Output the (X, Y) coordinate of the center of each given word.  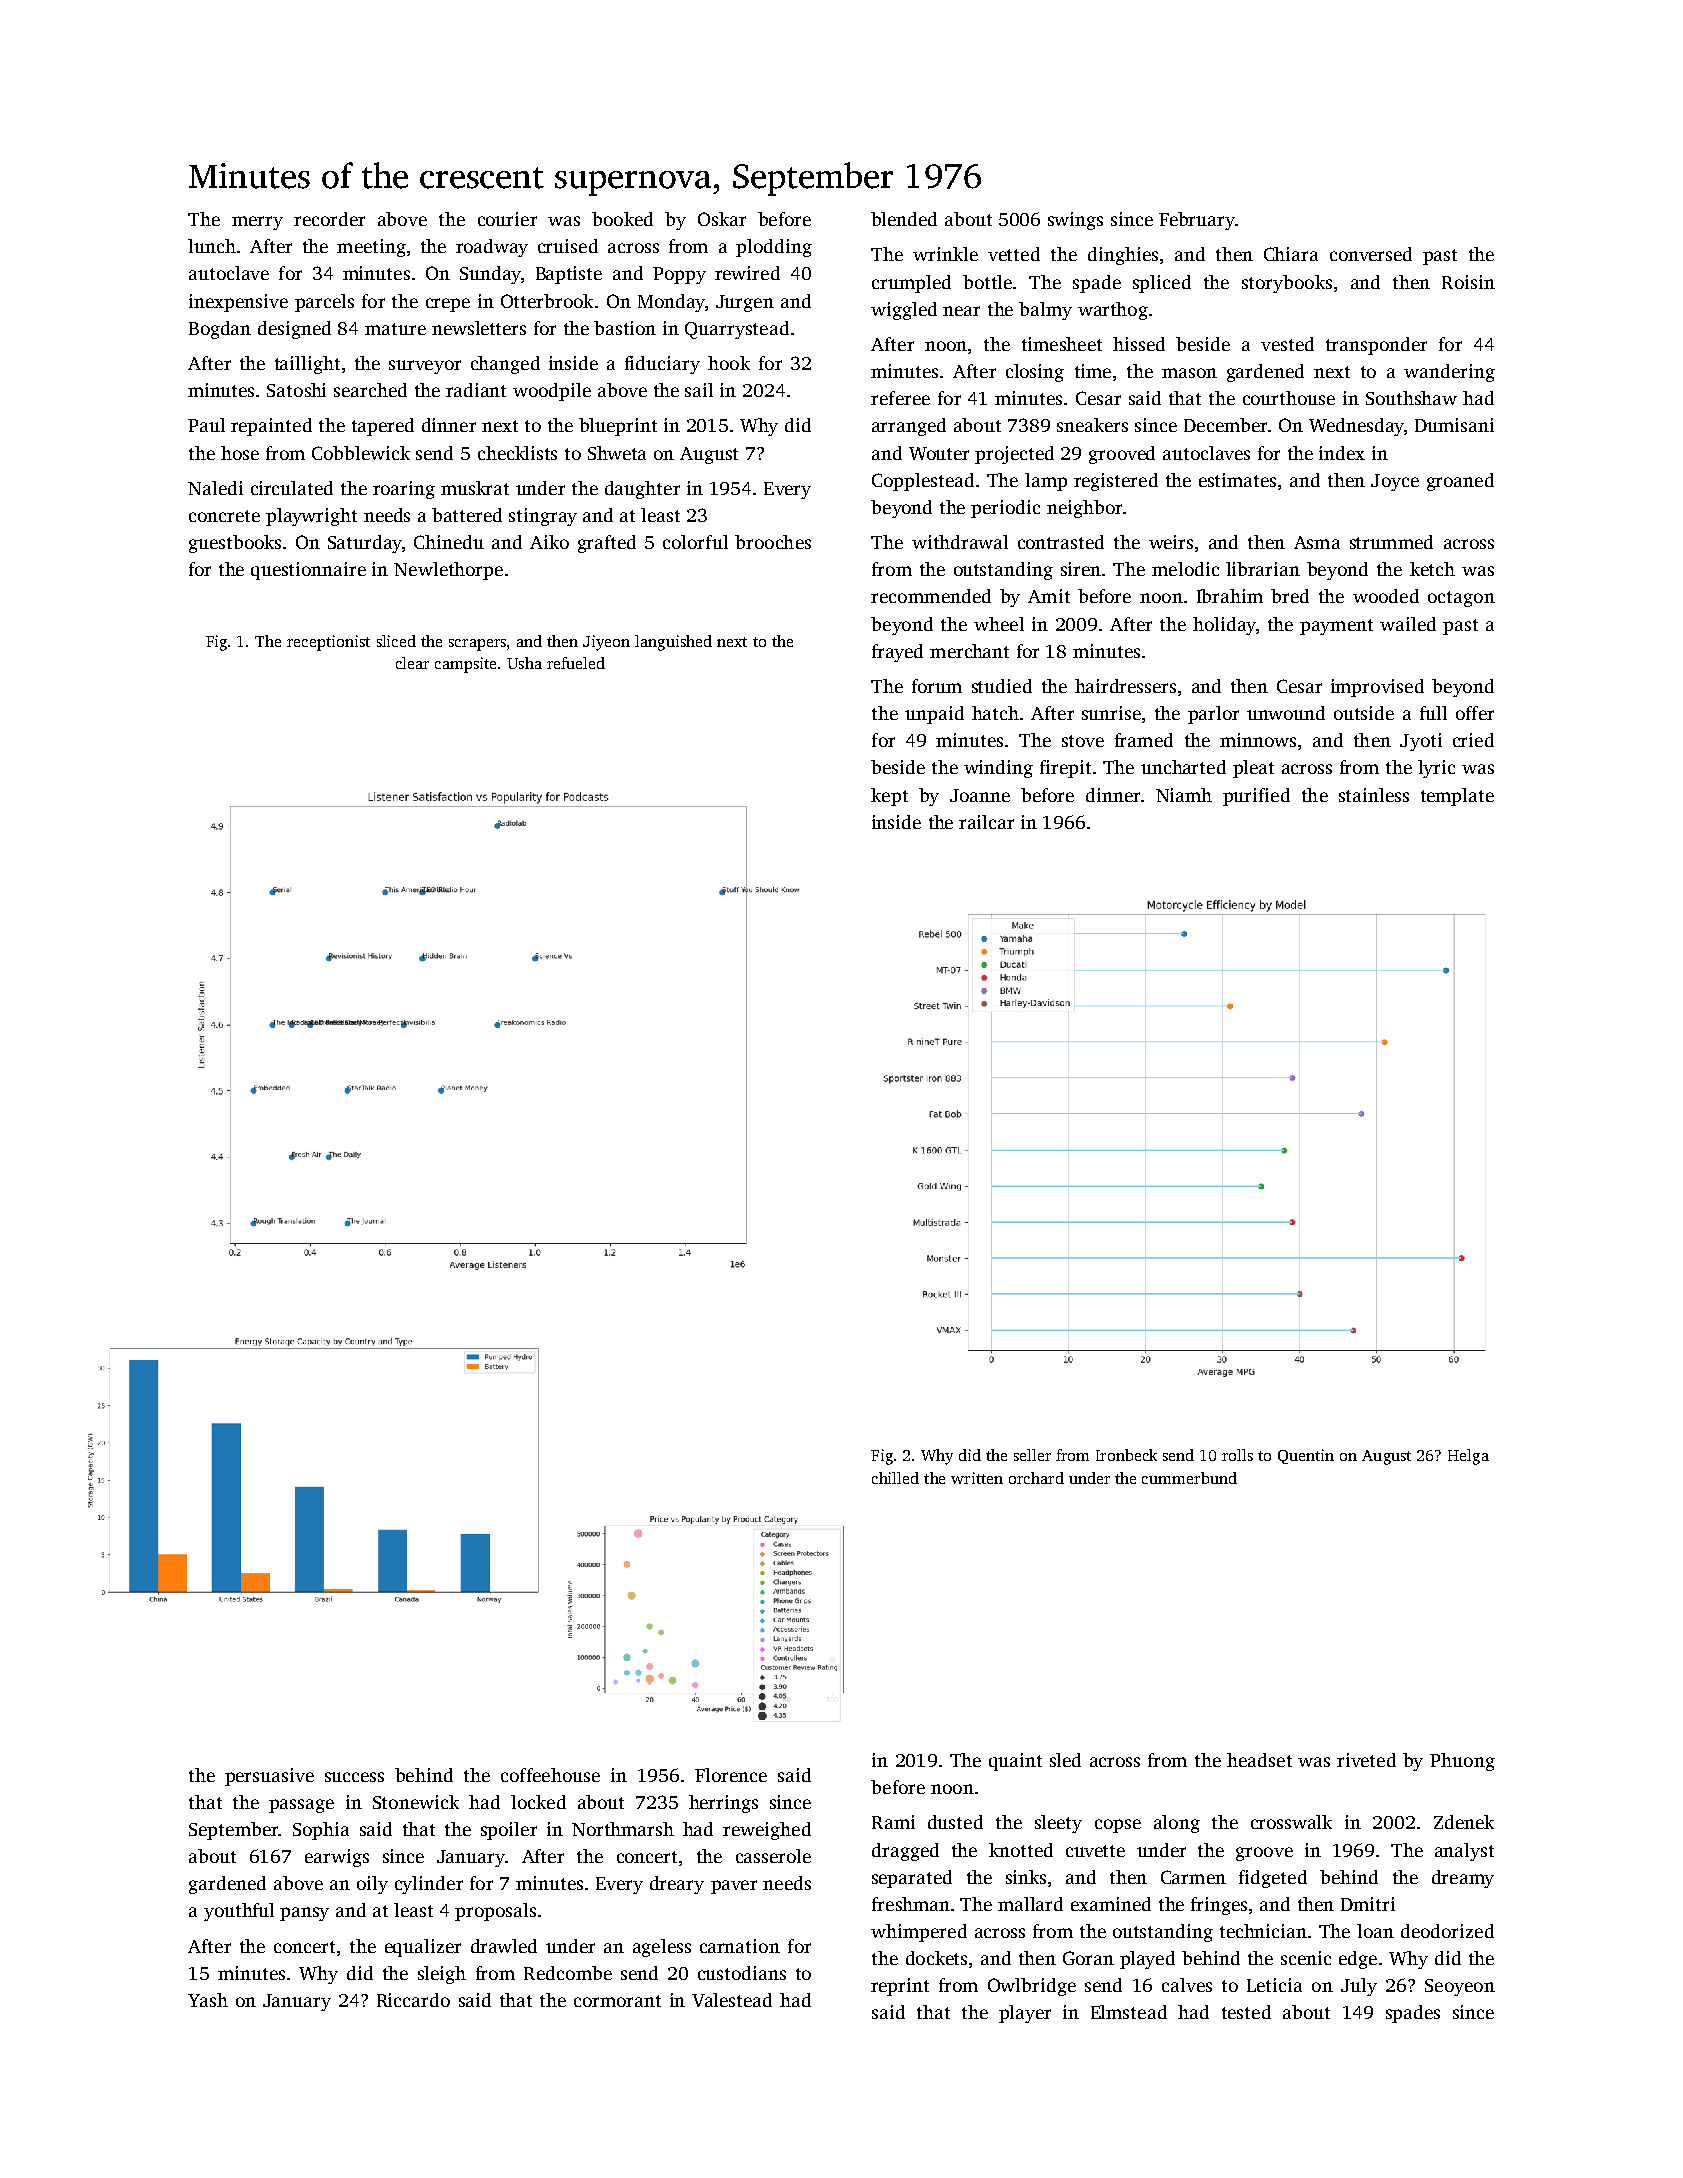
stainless (1374, 795)
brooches (773, 542)
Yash (208, 2000)
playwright (311, 517)
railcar (986, 822)
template (1457, 797)
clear (412, 663)
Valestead (732, 2000)
